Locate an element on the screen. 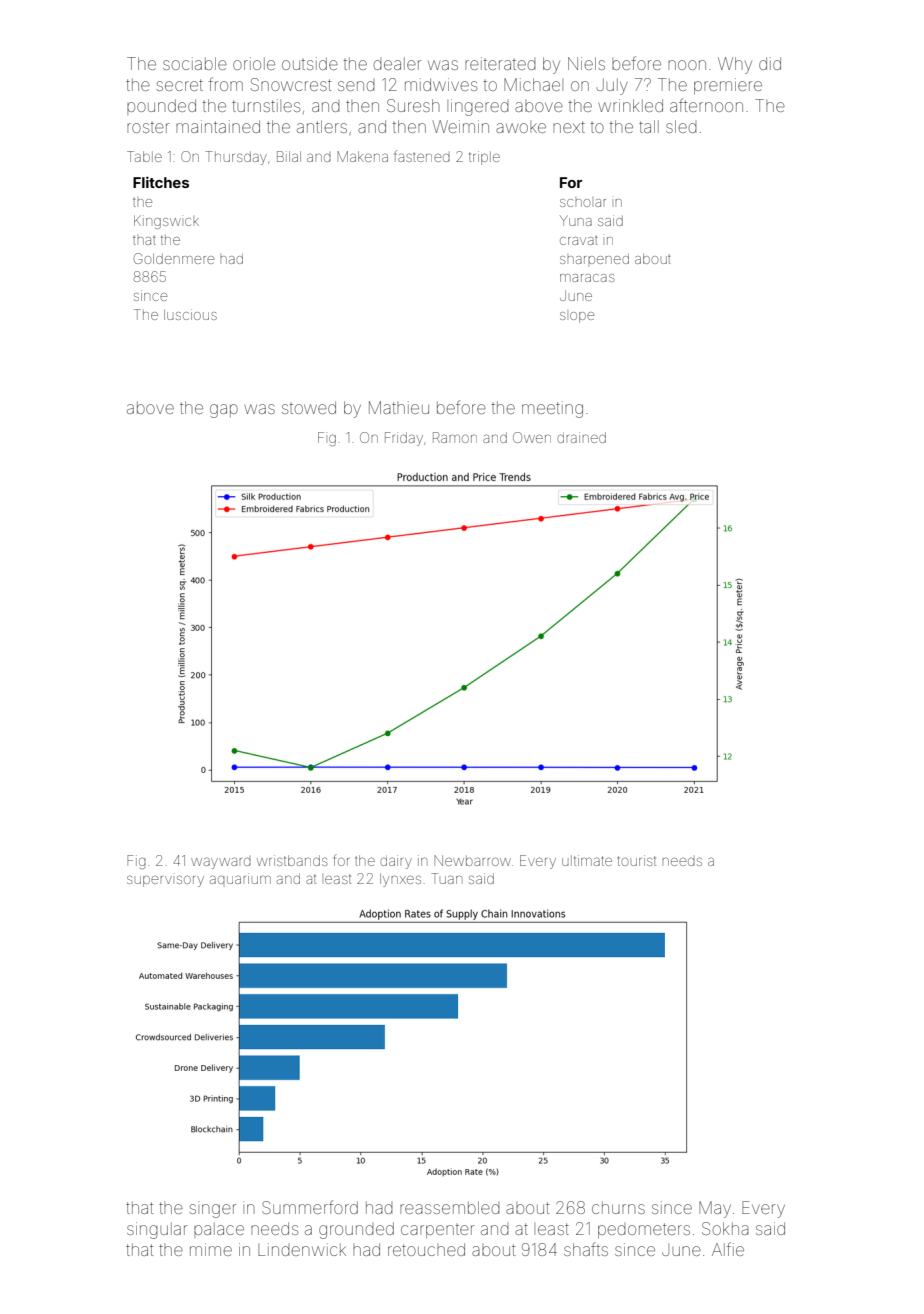  Summerford is located at coordinates (310, 1207).
